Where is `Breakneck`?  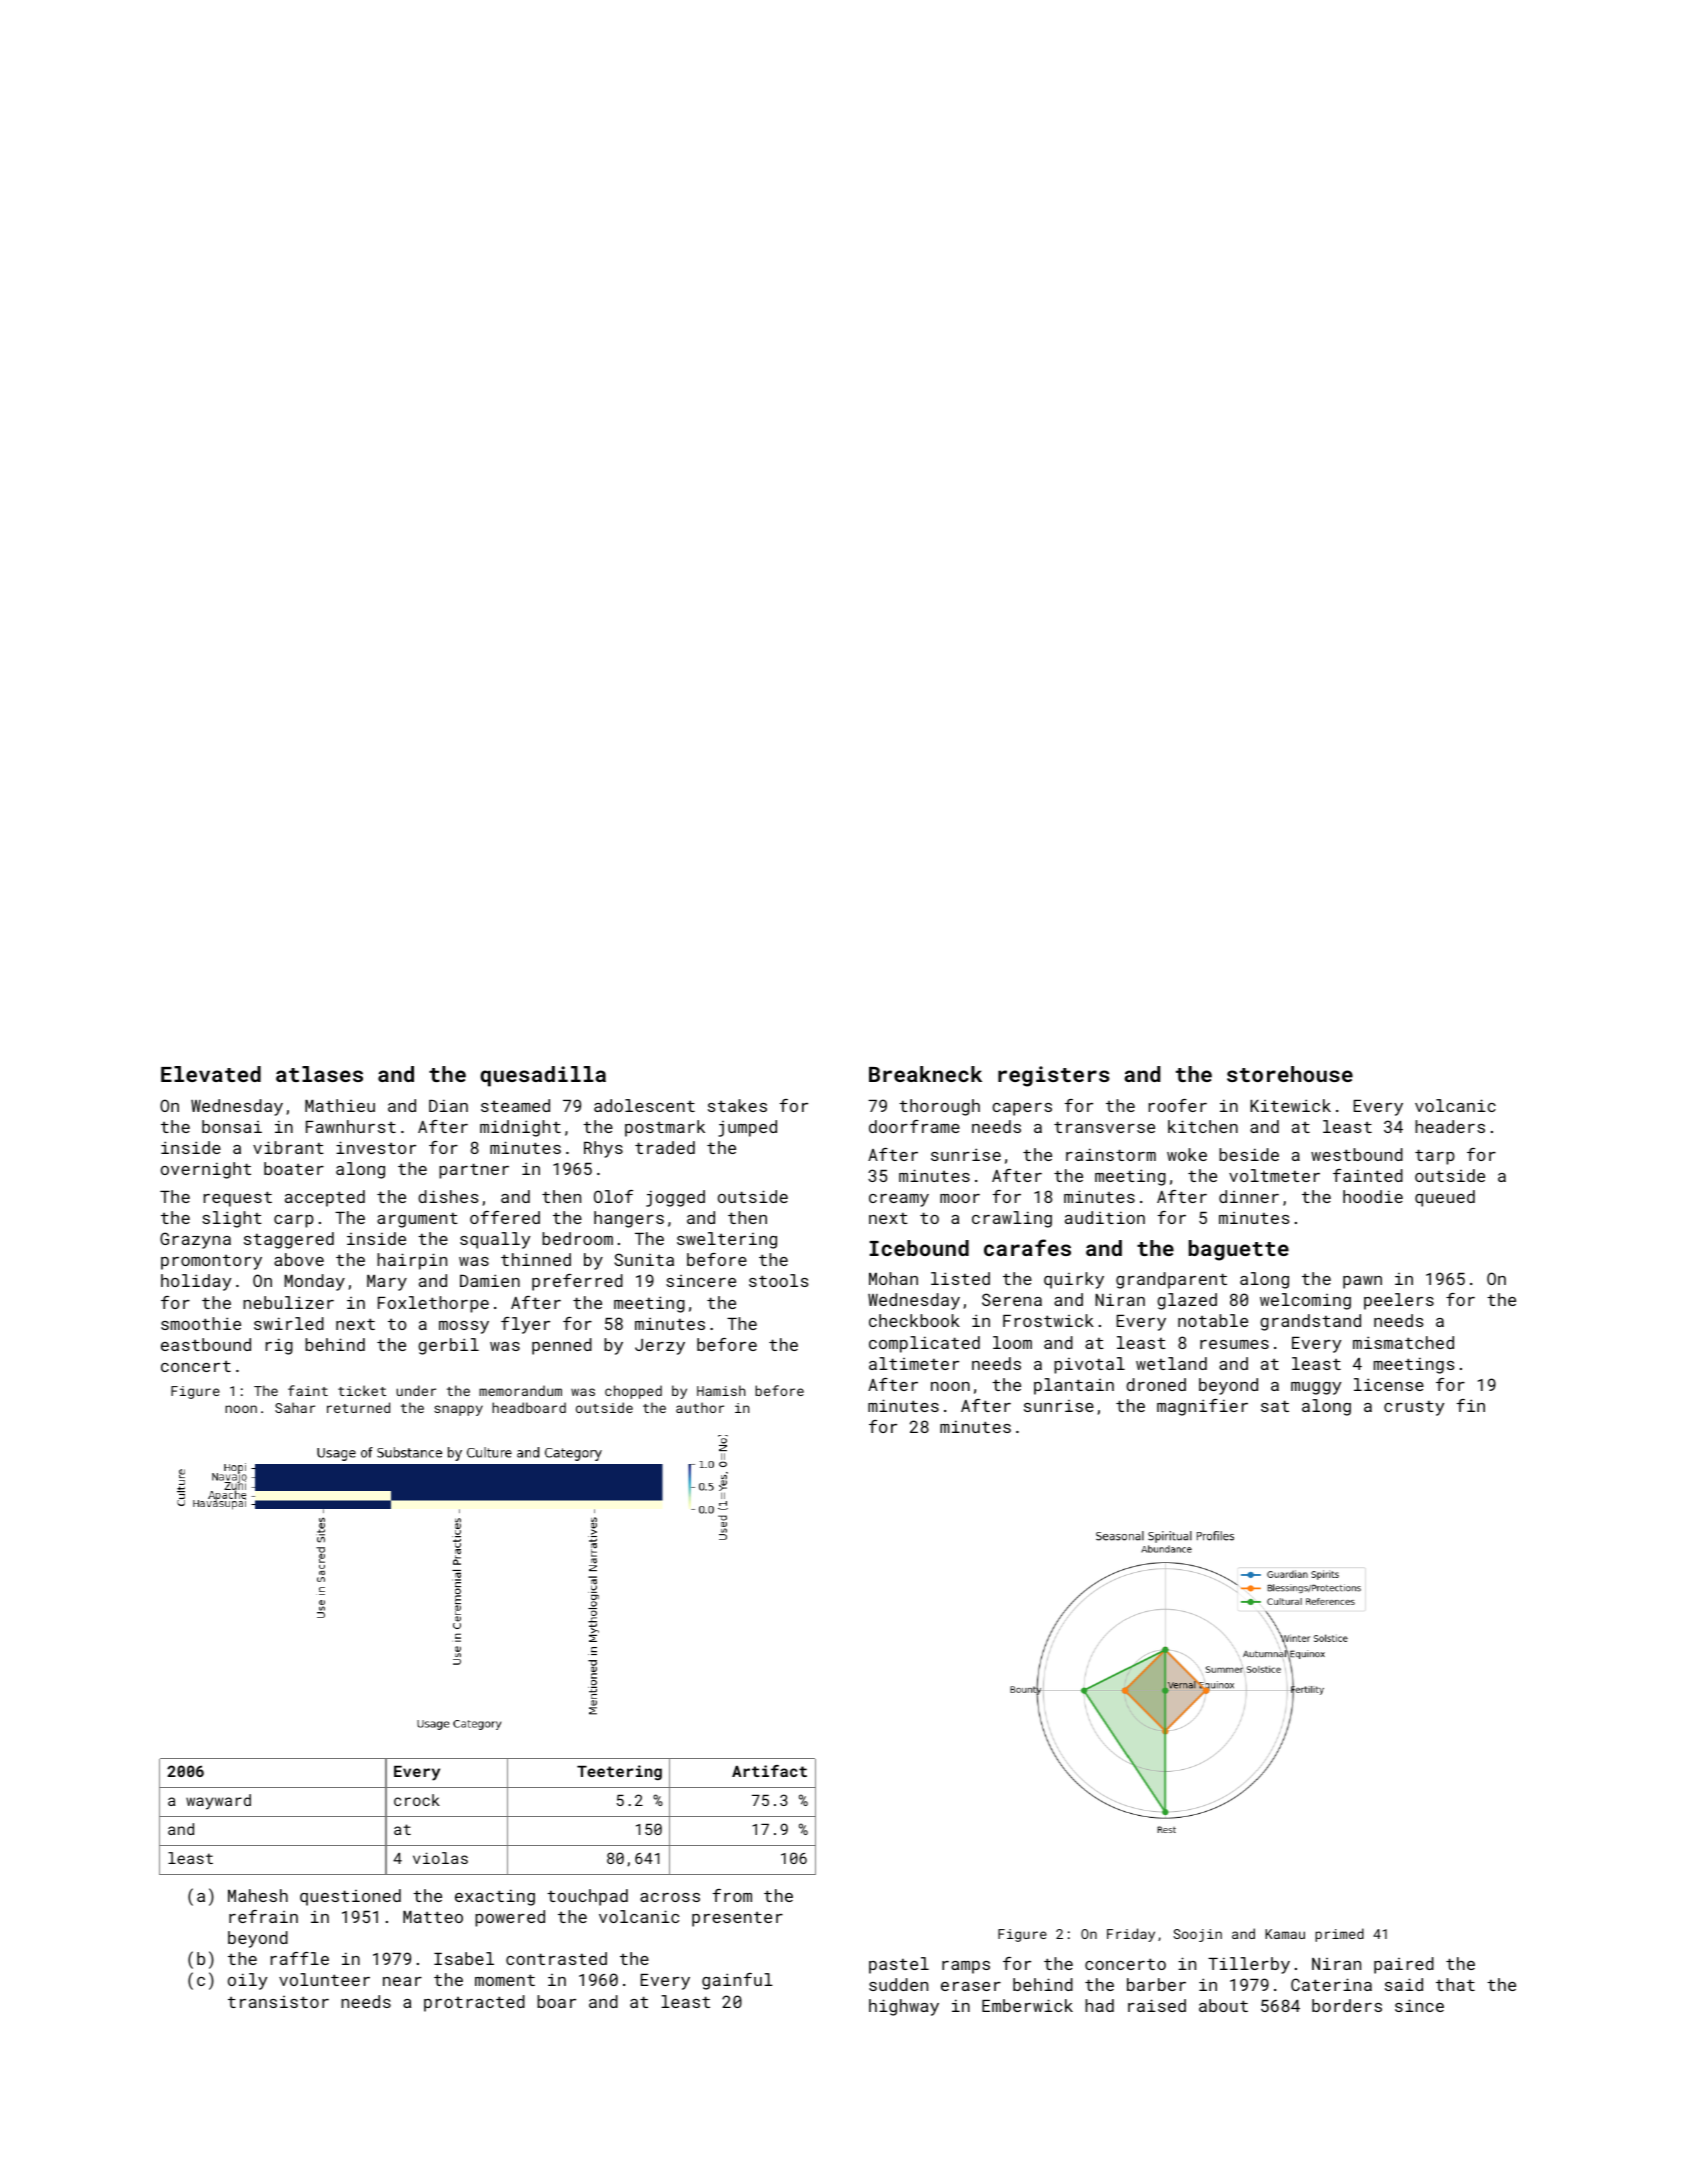 Breakneck is located at coordinates (925, 1074).
